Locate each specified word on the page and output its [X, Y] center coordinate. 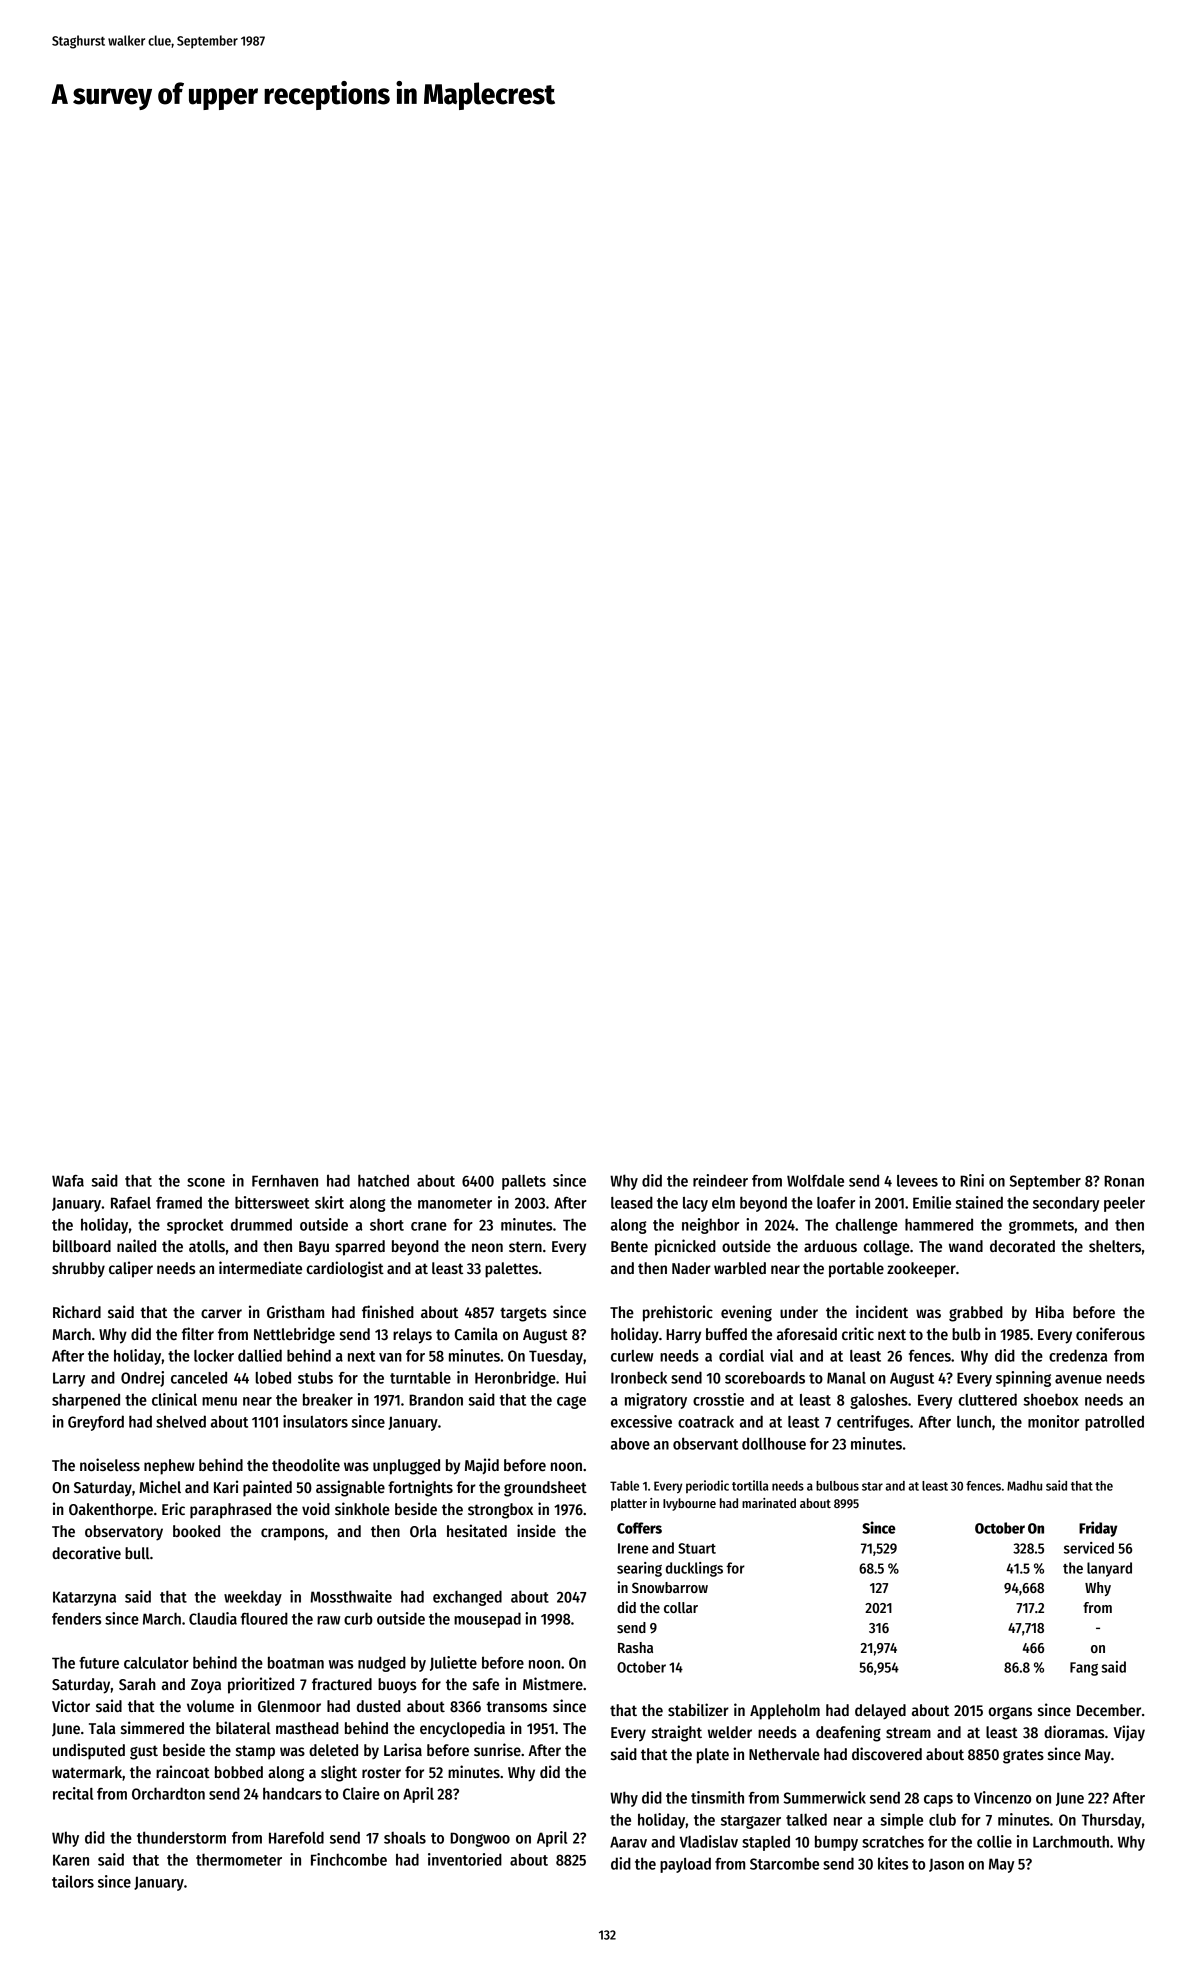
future [99, 1663]
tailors [73, 1881]
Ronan [1124, 1181]
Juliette [453, 1663]
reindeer [720, 1180]
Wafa [68, 1181]
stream [908, 1732]
